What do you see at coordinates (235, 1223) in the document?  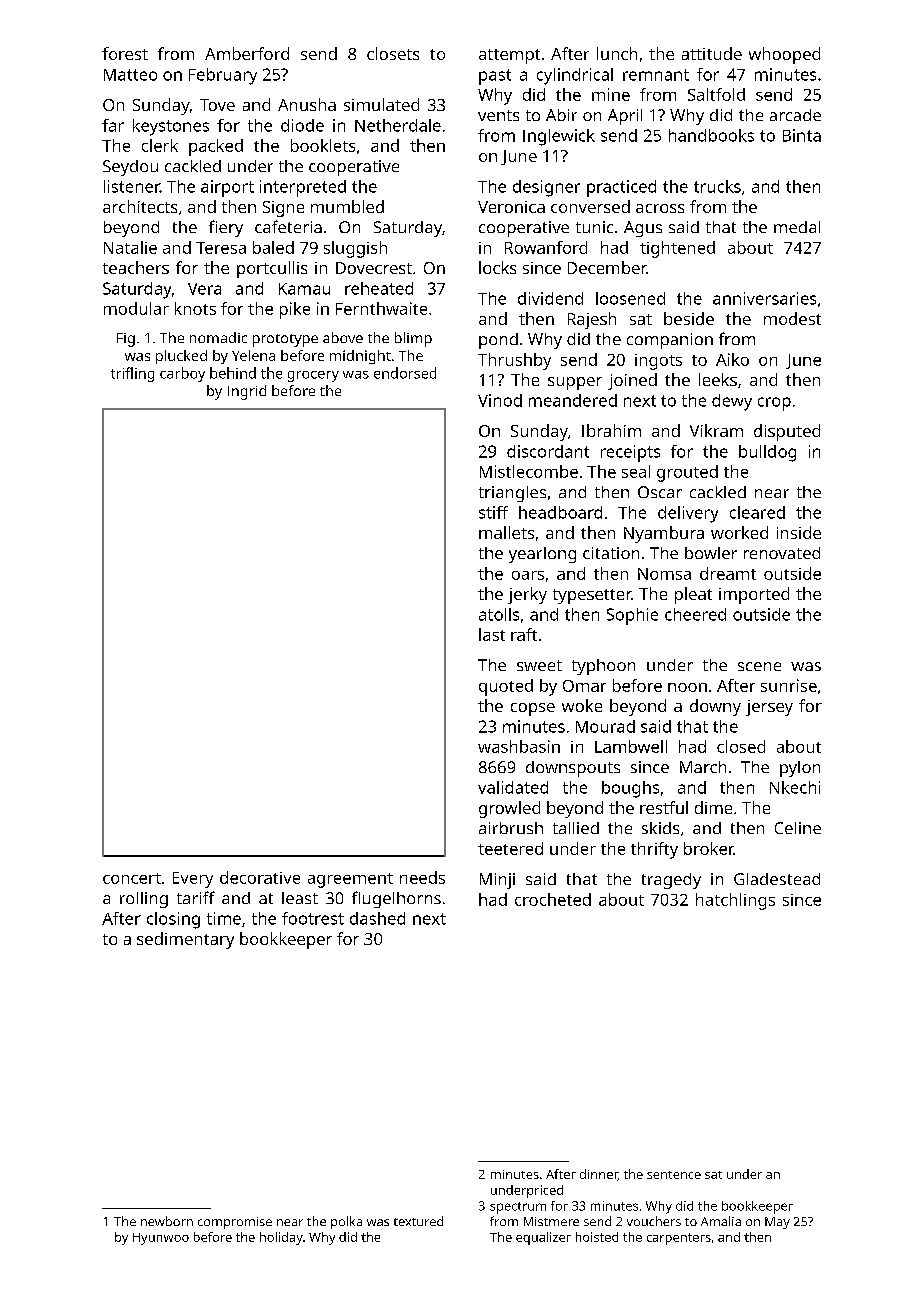 I see `compromise` at bounding box center [235, 1223].
